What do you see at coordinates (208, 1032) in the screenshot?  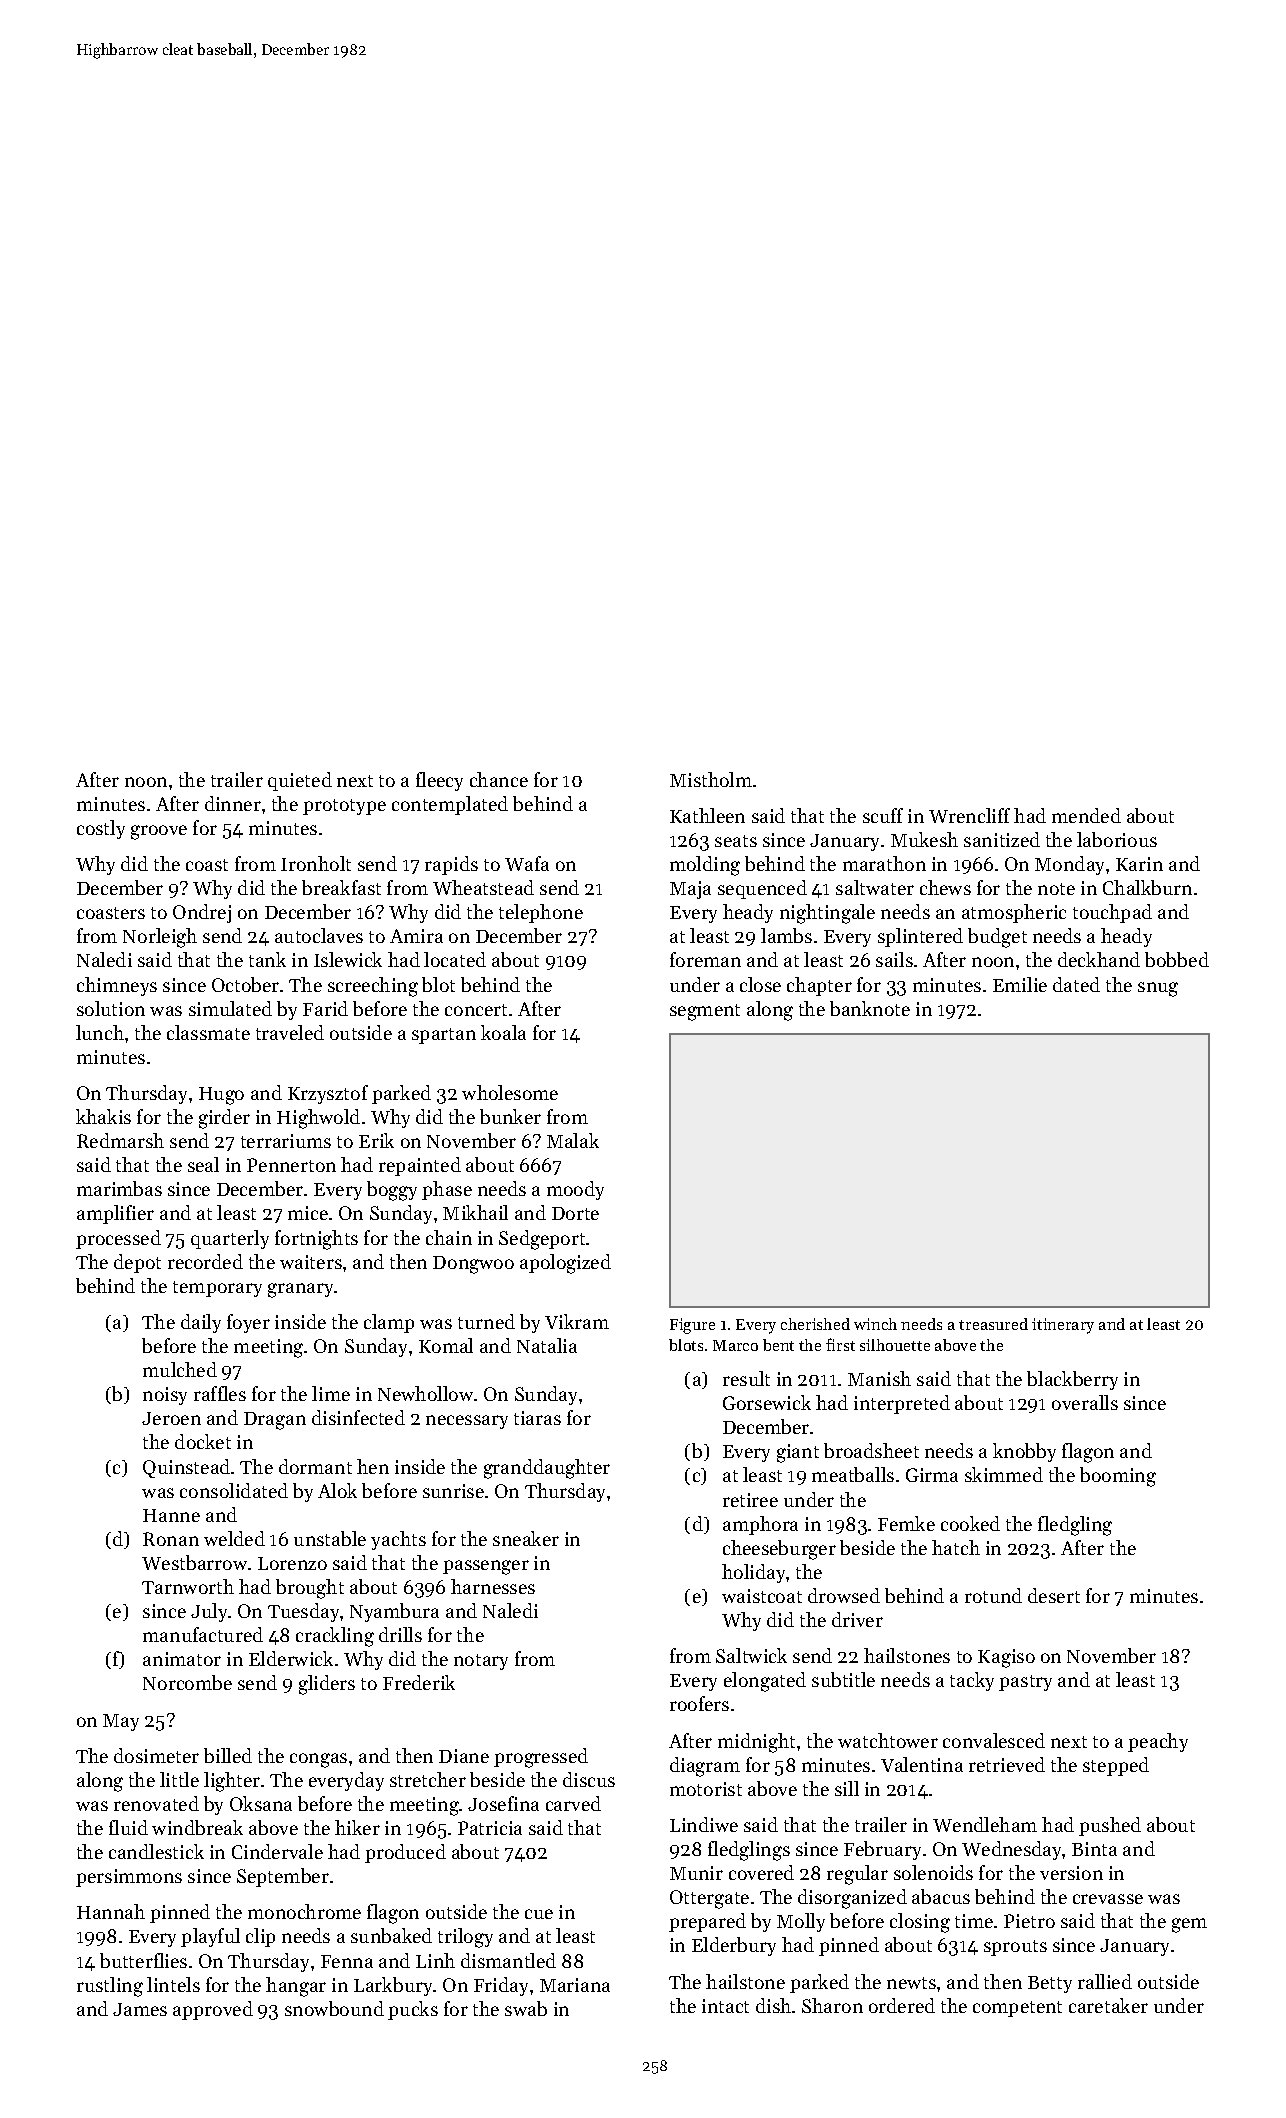 I see `classmate` at bounding box center [208, 1032].
